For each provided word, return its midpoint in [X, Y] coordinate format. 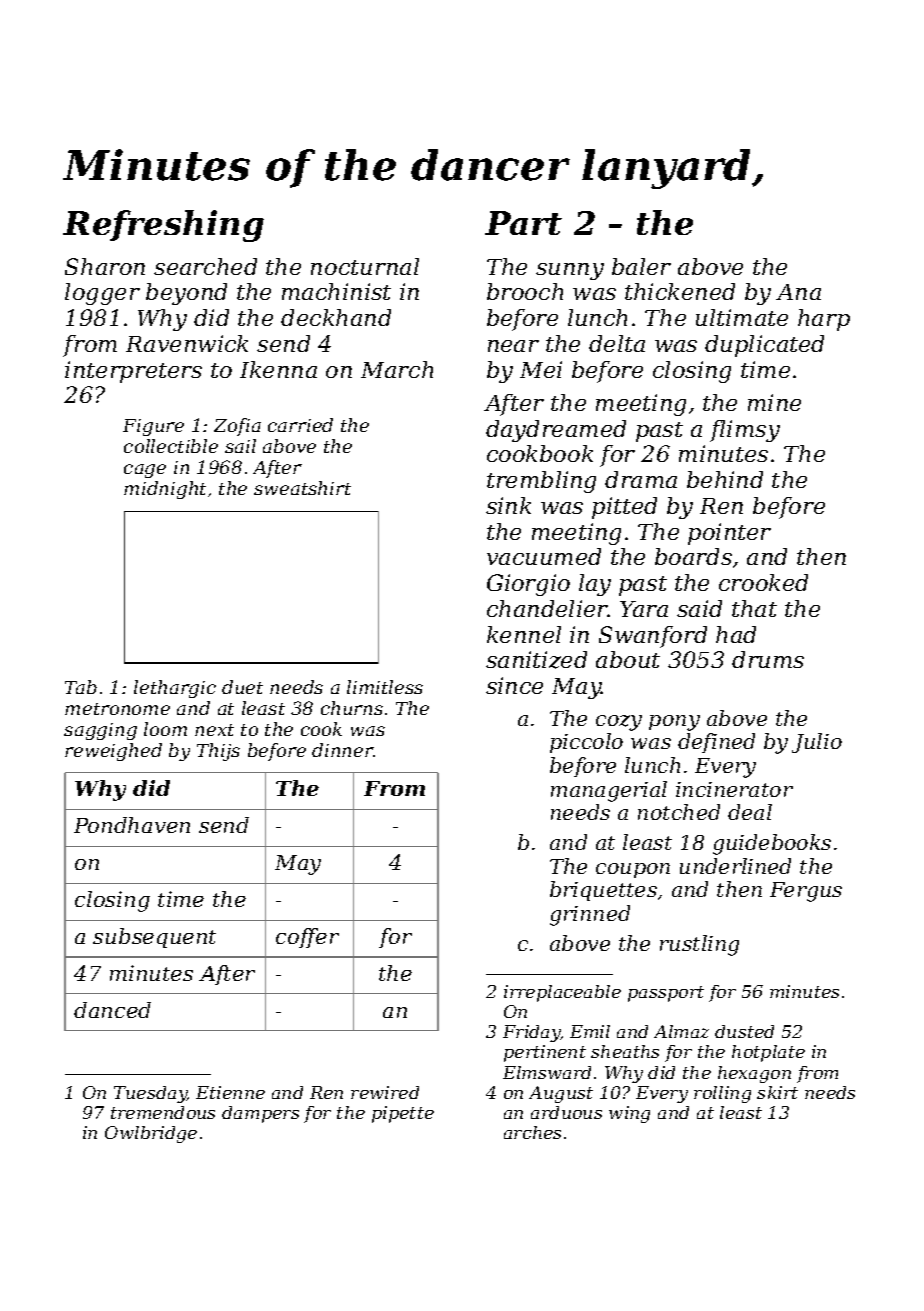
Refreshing [163, 226]
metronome [117, 709]
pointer [729, 534]
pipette [403, 1114]
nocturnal [365, 266]
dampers [260, 1114]
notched [679, 812]
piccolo [586, 743]
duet [242, 687]
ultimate [742, 317]
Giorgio [528, 585]
